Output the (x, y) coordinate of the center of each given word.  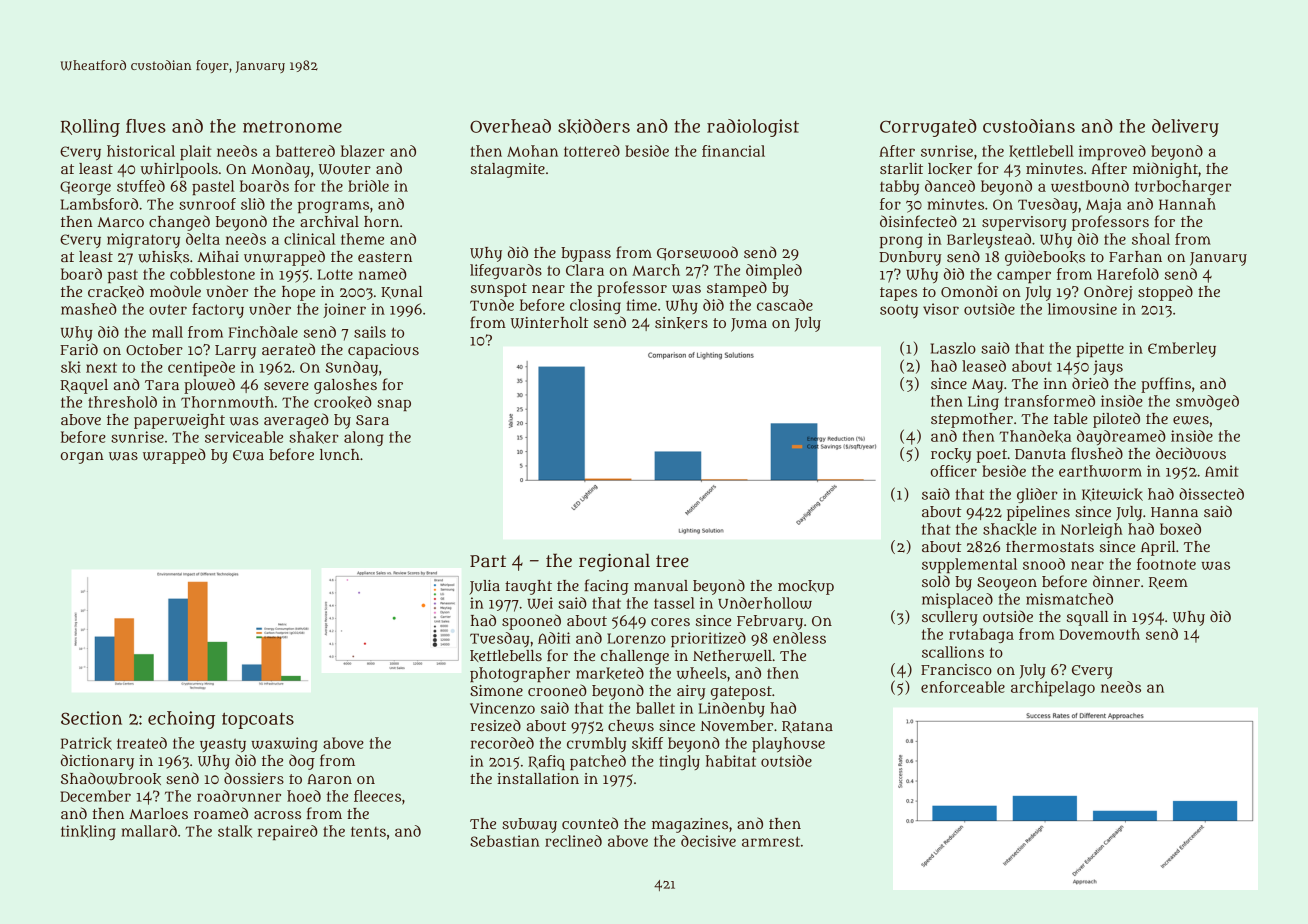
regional (614, 562)
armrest (771, 841)
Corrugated (928, 128)
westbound (1090, 186)
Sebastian (505, 841)
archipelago (1053, 688)
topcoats (258, 721)
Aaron (329, 779)
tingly (679, 762)
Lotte (335, 274)
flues (146, 126)
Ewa (248, 455)
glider (1037, 495)
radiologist (753, 128)
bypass (586, 254)
